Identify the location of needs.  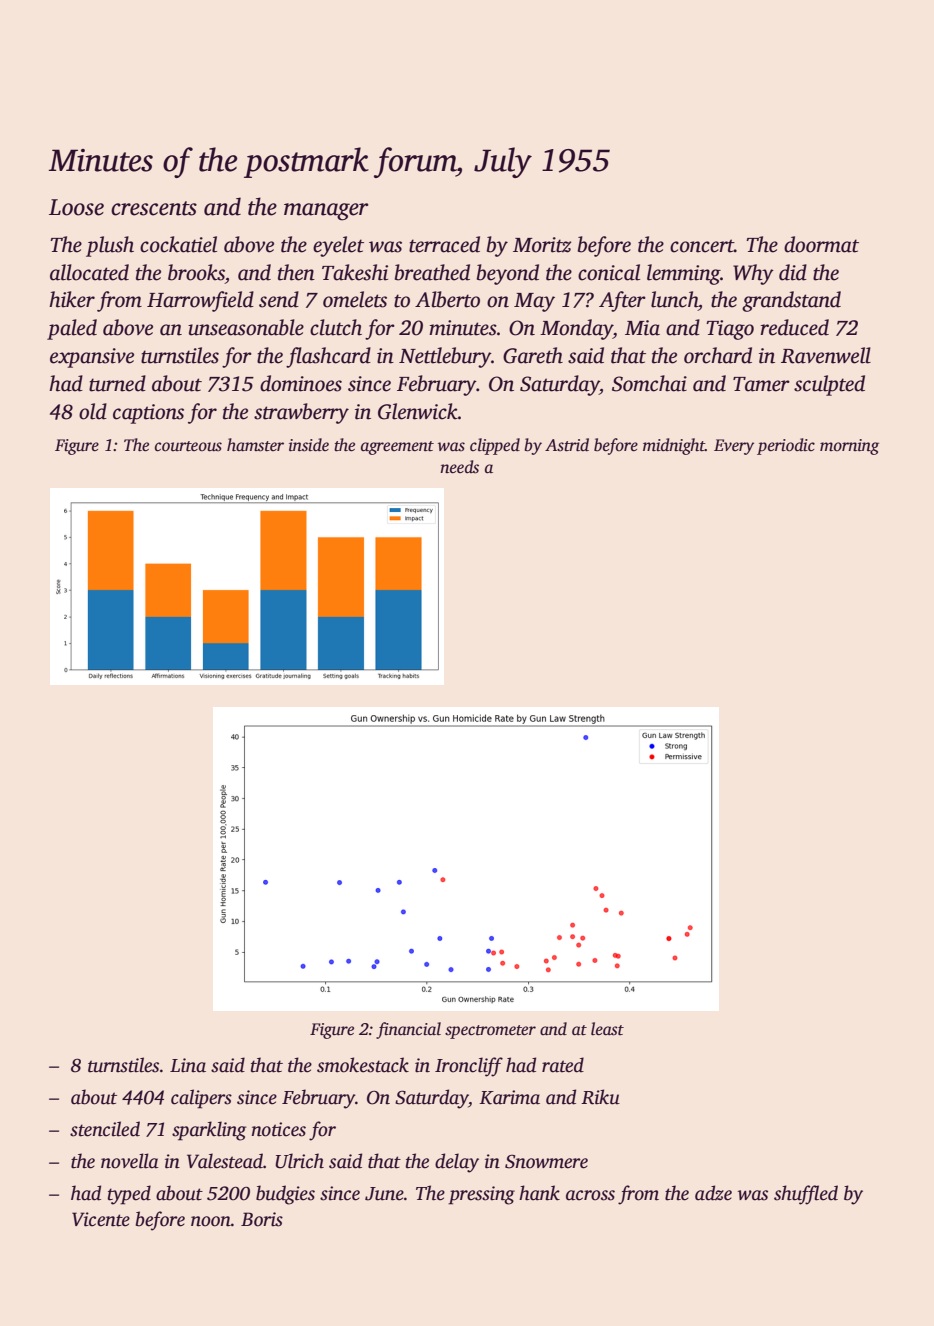
(459, 467).
